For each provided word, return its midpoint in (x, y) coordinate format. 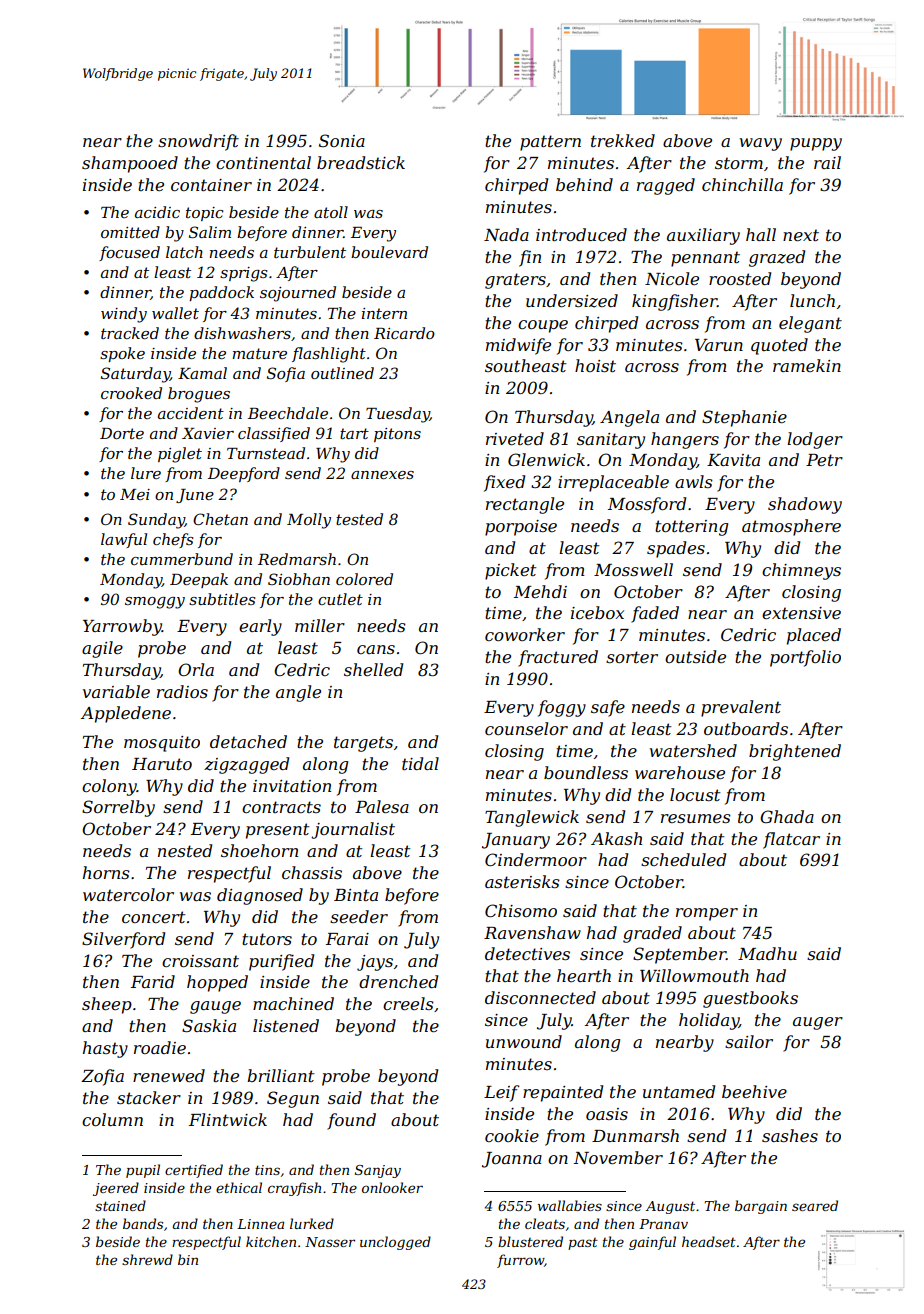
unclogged (395, 1243)
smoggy (155, 603)
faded (655, 614)
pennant (705, 259)
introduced (581, 234)
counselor (526, 728)
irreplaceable (613, 483)
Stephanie (744, 418)
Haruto (162, 764)
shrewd (147, 1259)
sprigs (243, 274)
